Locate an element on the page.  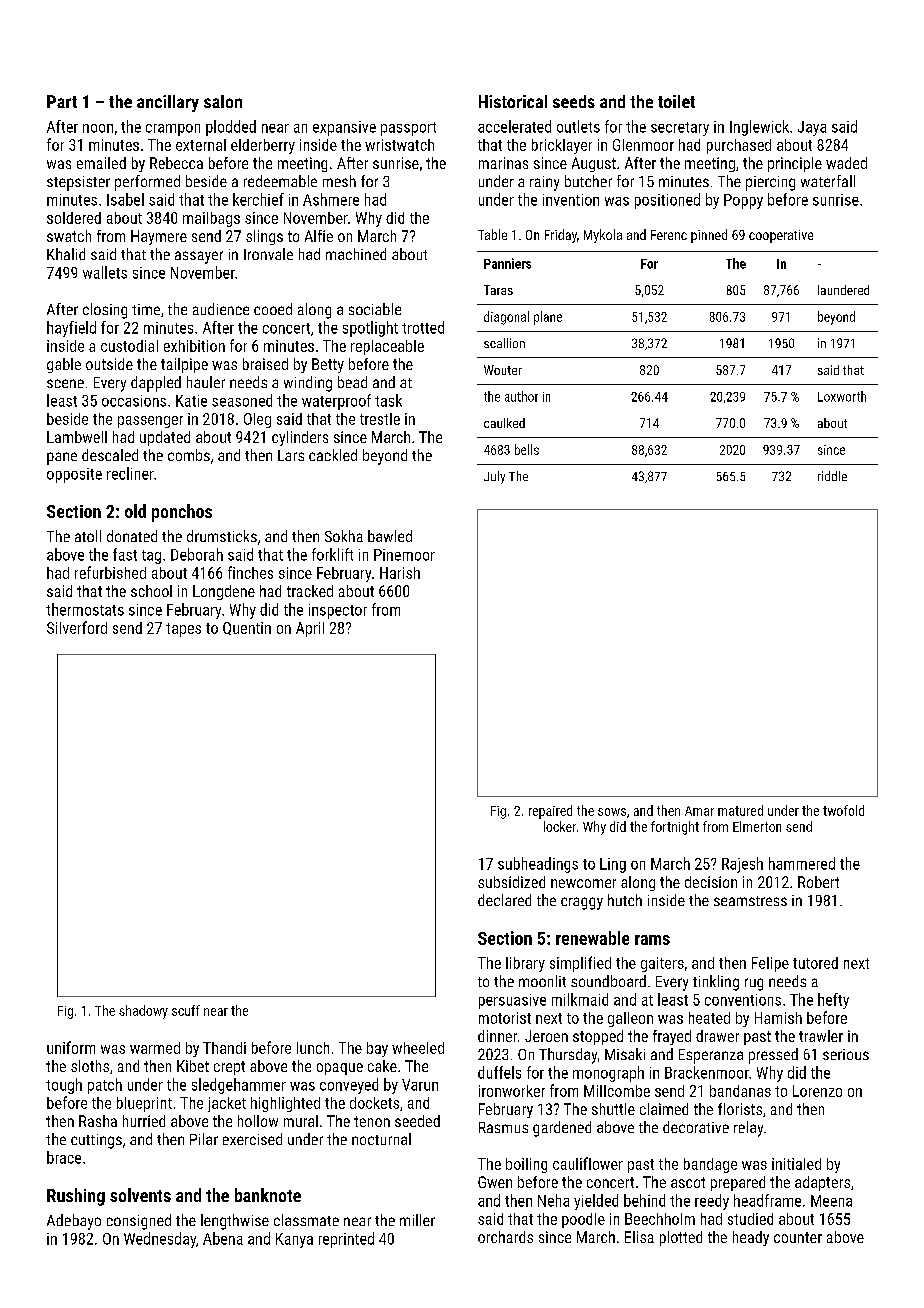
marinas is located at coordinates (503, 163).
